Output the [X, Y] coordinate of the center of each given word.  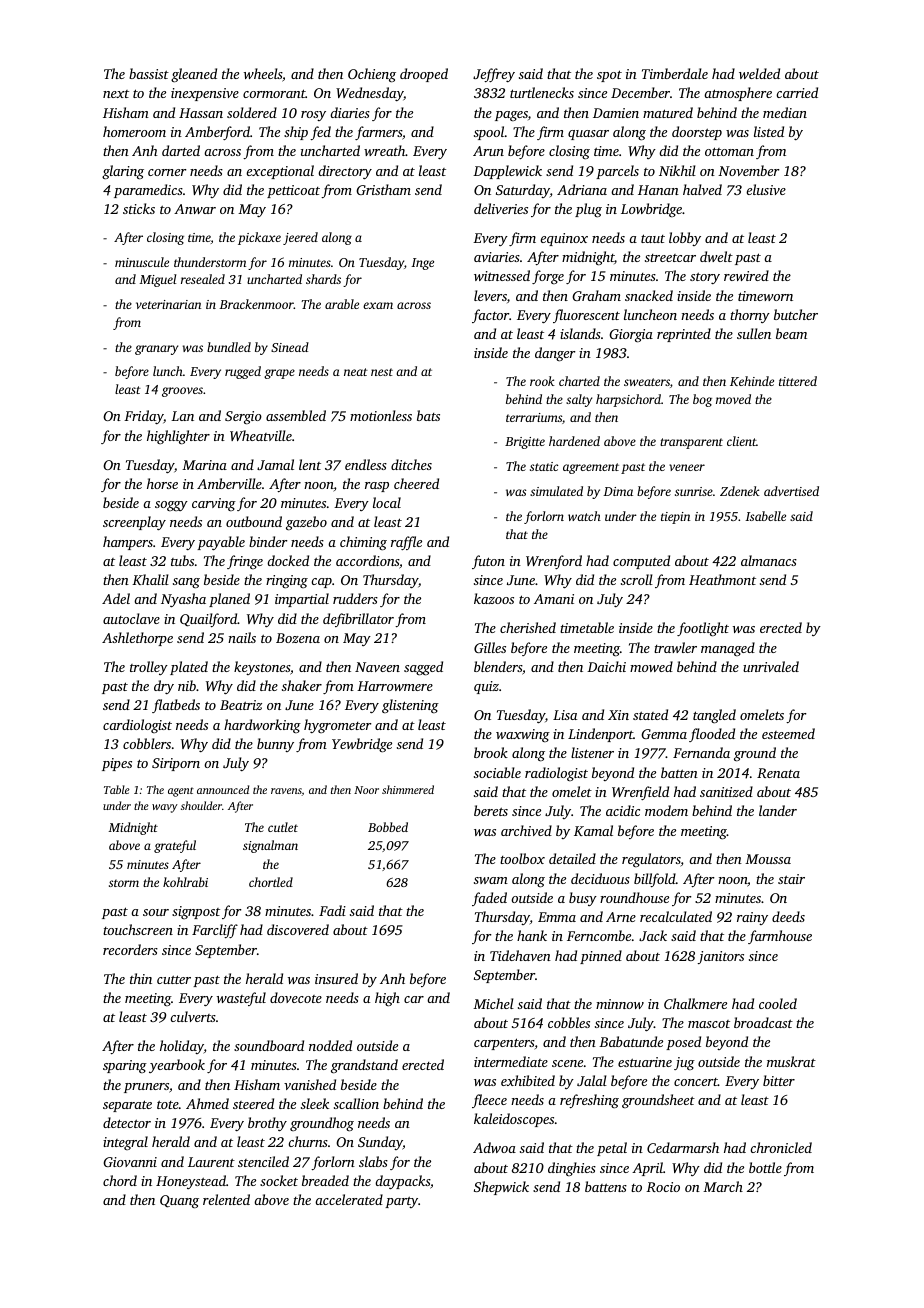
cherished [528, 627]
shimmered [408, 789]
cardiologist [137, 726]
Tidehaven [520, 955]
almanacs [769, 560]
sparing [125, 1067]
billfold [655, 880]
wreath [384, 150]
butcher [796, 314]
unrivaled [771, 666]
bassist [149, 73]
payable [221, 543]
